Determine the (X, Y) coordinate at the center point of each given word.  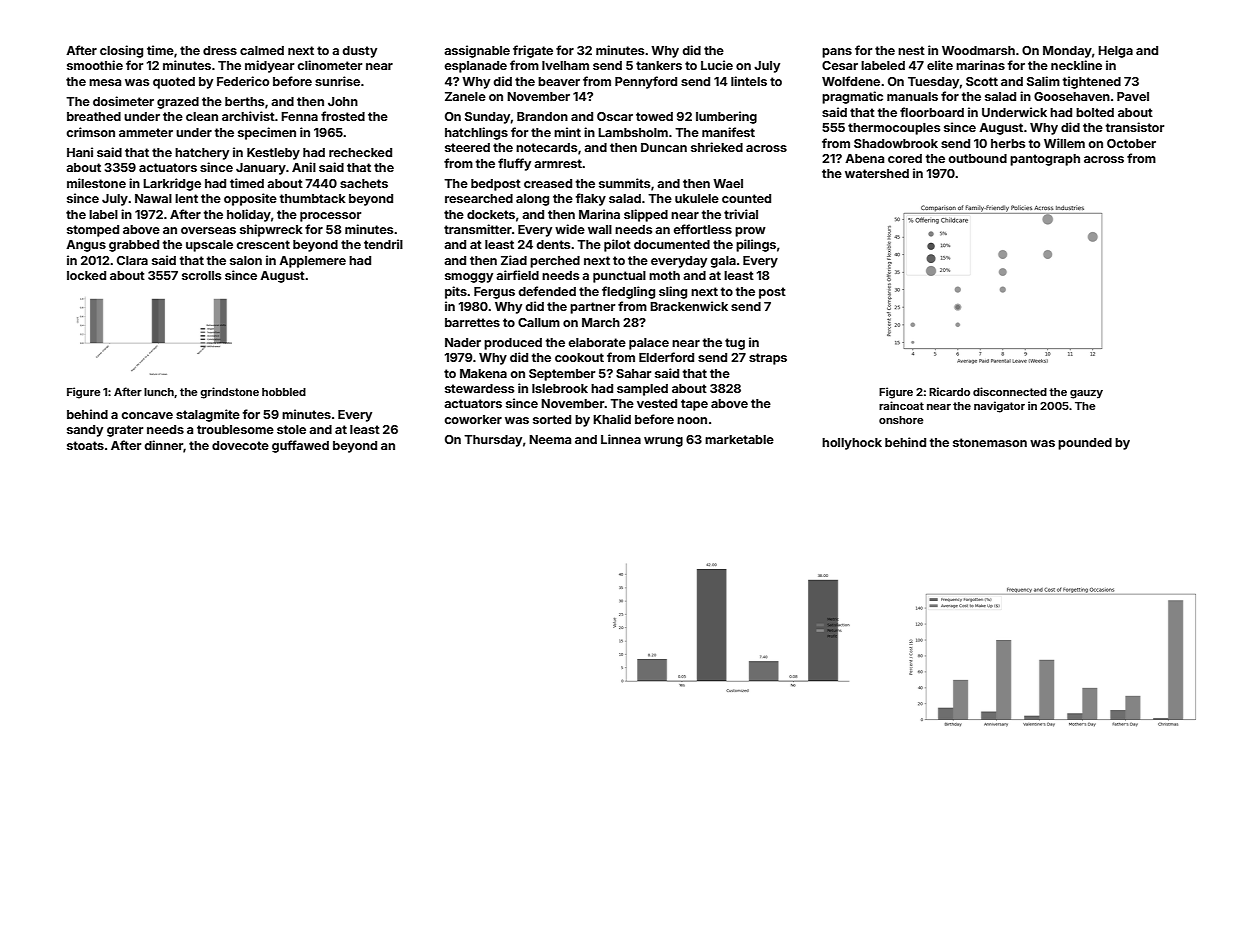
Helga (1115, 52)
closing (121, 51)
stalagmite (208, 415)
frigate (533, 51)
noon (692, 420)
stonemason (990, 442)
